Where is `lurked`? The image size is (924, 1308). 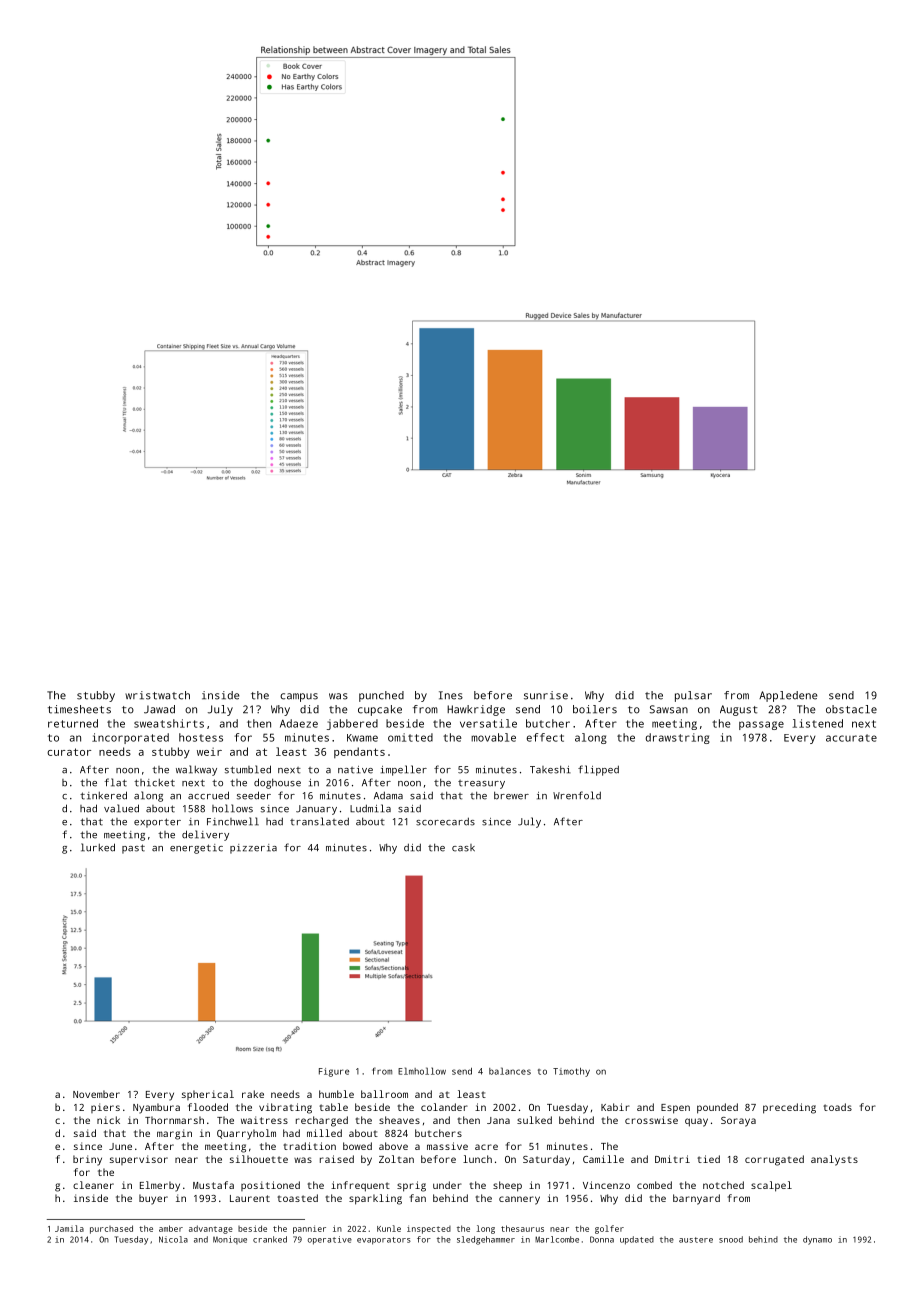
lurked is located at coordinates (98, 847).
